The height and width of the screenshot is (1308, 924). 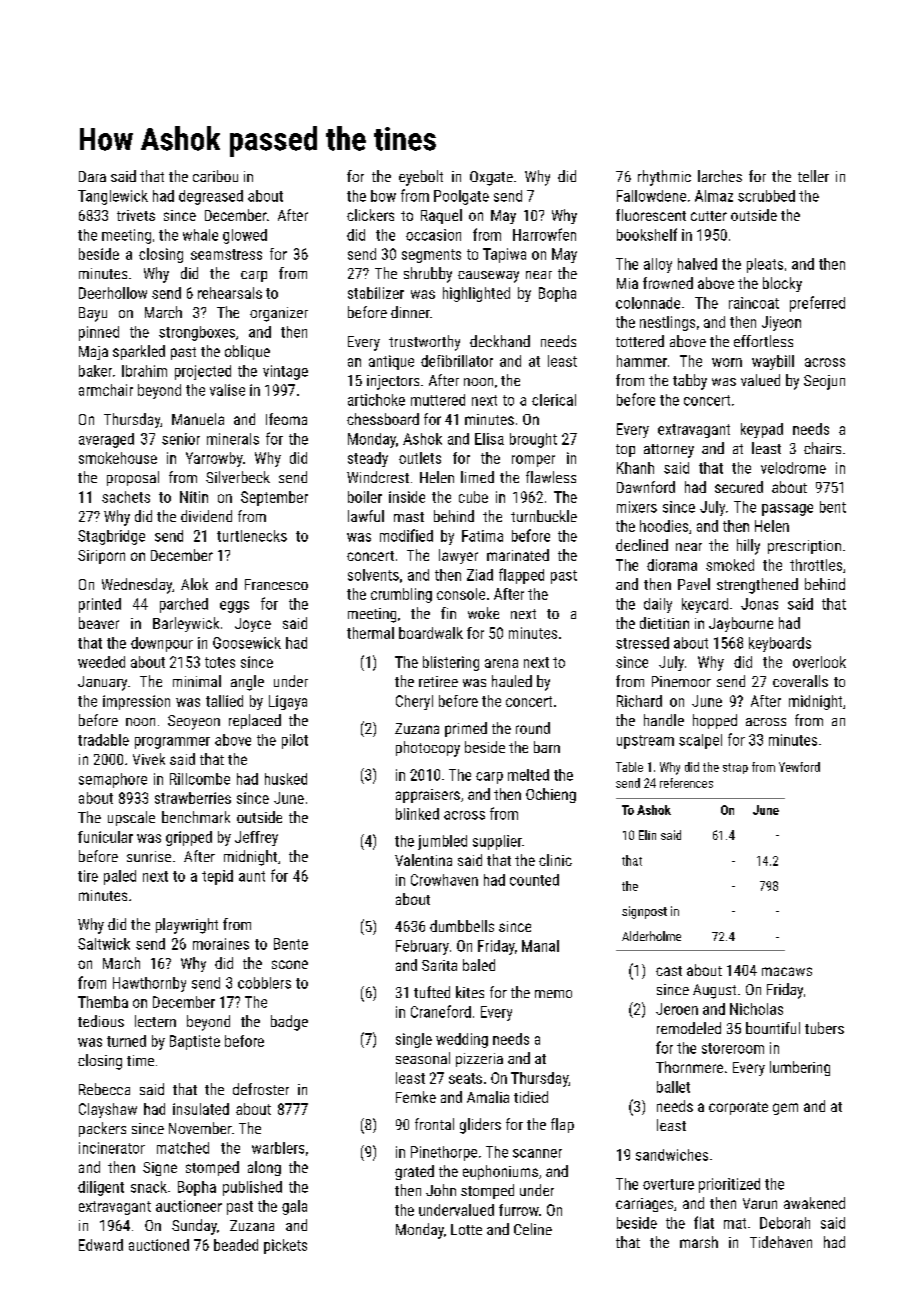 I want to click on clickers, so click(x=370, y=215).
